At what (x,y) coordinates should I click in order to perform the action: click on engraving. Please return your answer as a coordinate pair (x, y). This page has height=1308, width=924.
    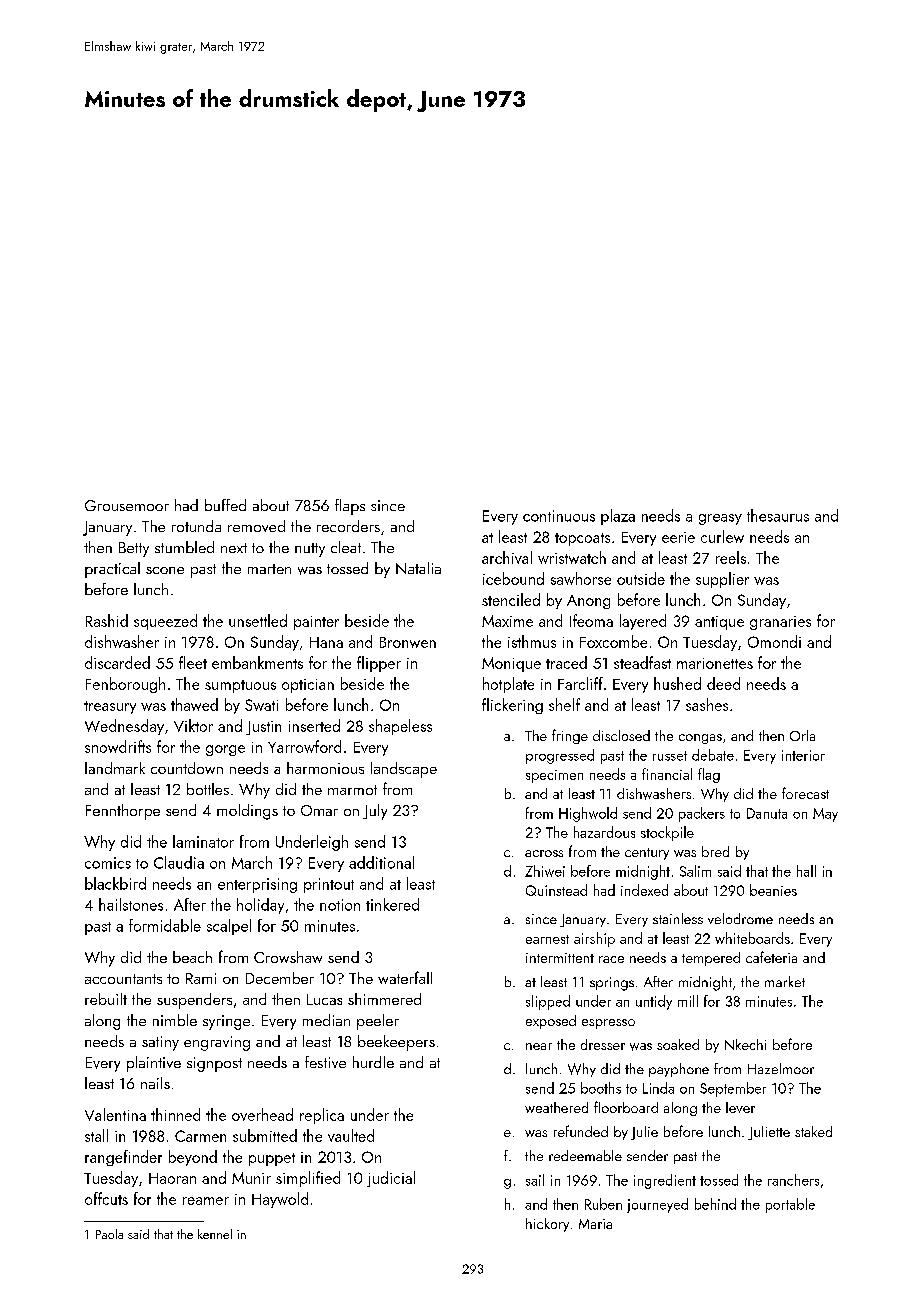
    Looking at the image, I should click on (217, 1043).
